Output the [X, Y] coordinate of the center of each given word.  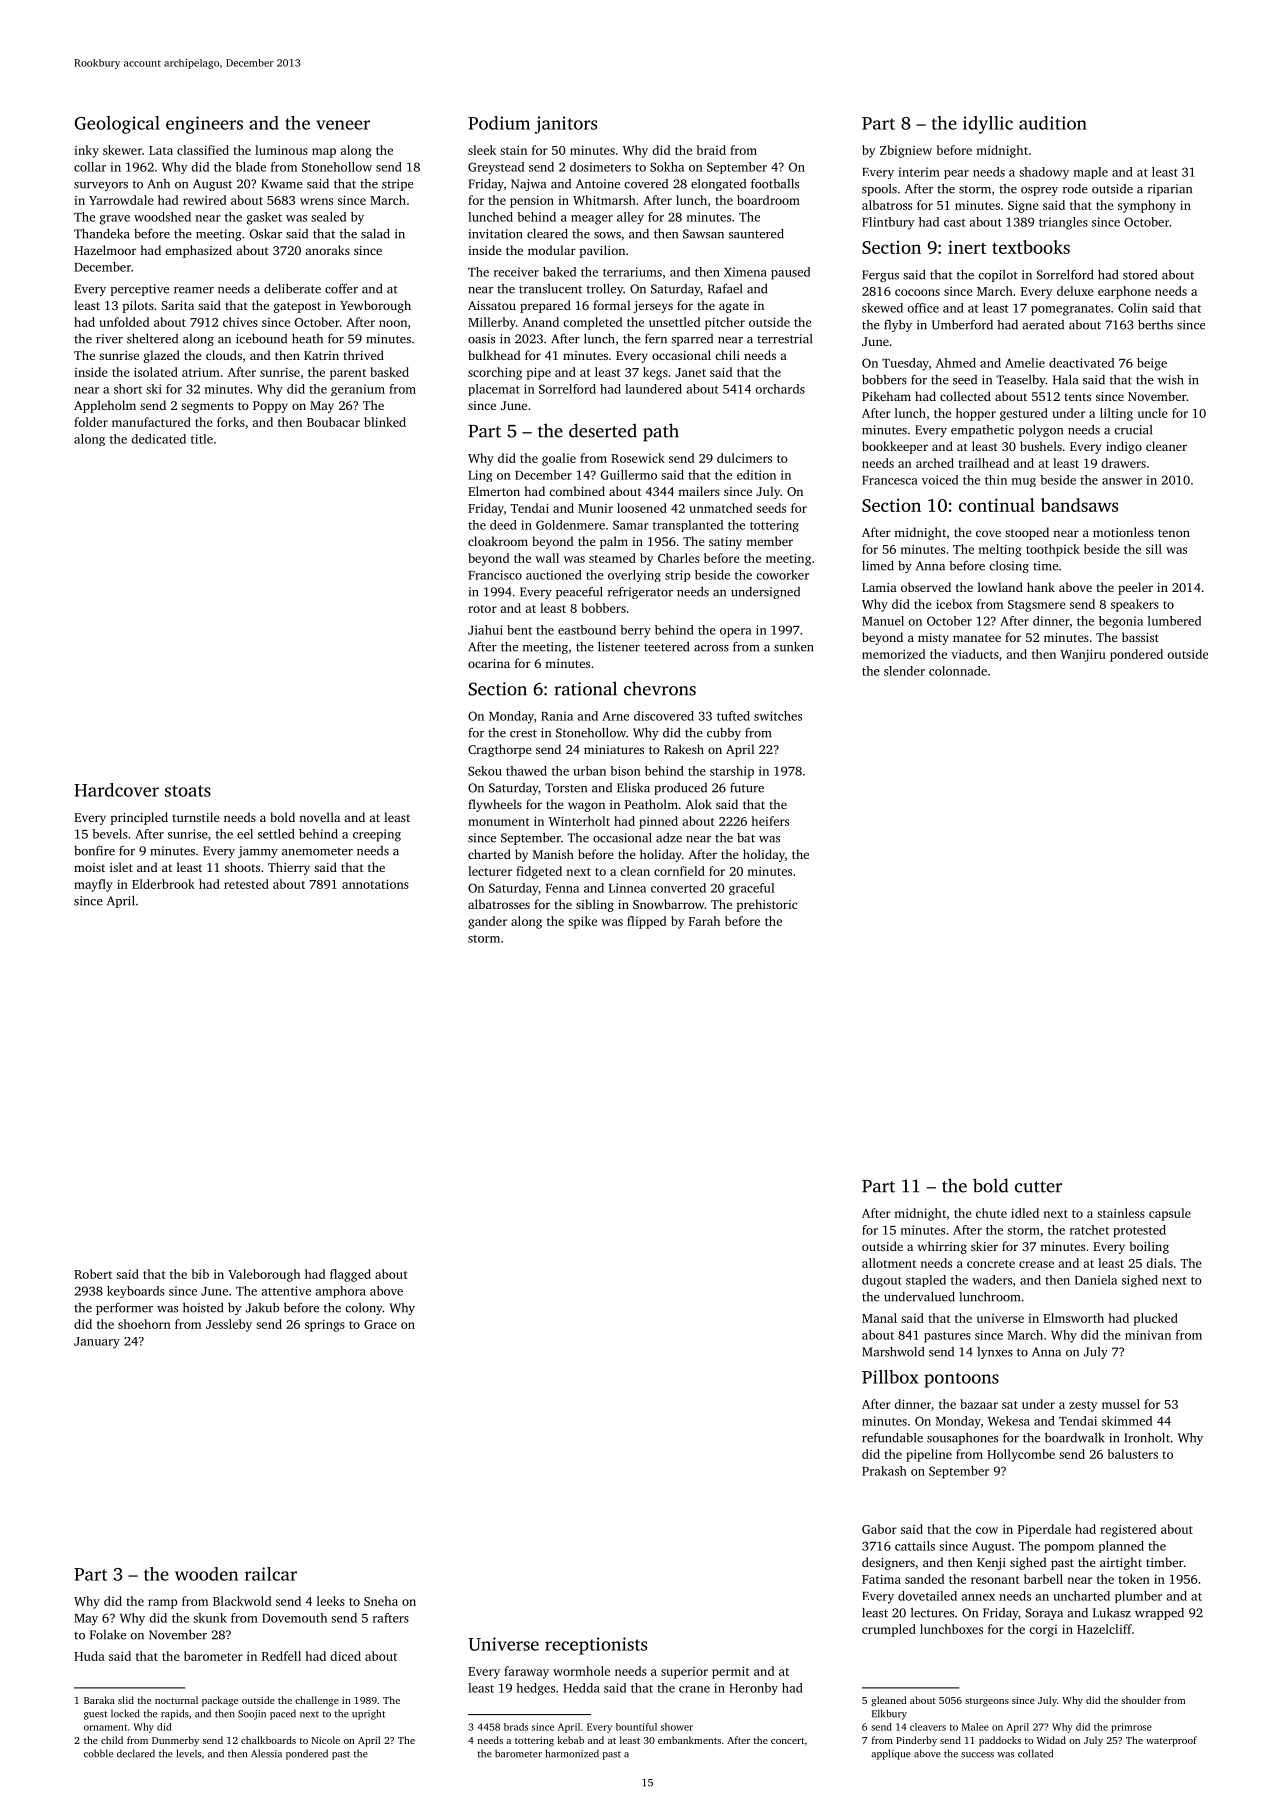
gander [487, 922]
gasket [264, 218]
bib [200, 1274]
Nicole [326, 1740]
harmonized [572, 1753]
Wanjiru [1083, 655]
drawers [1123, 463]
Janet [690, 372]
